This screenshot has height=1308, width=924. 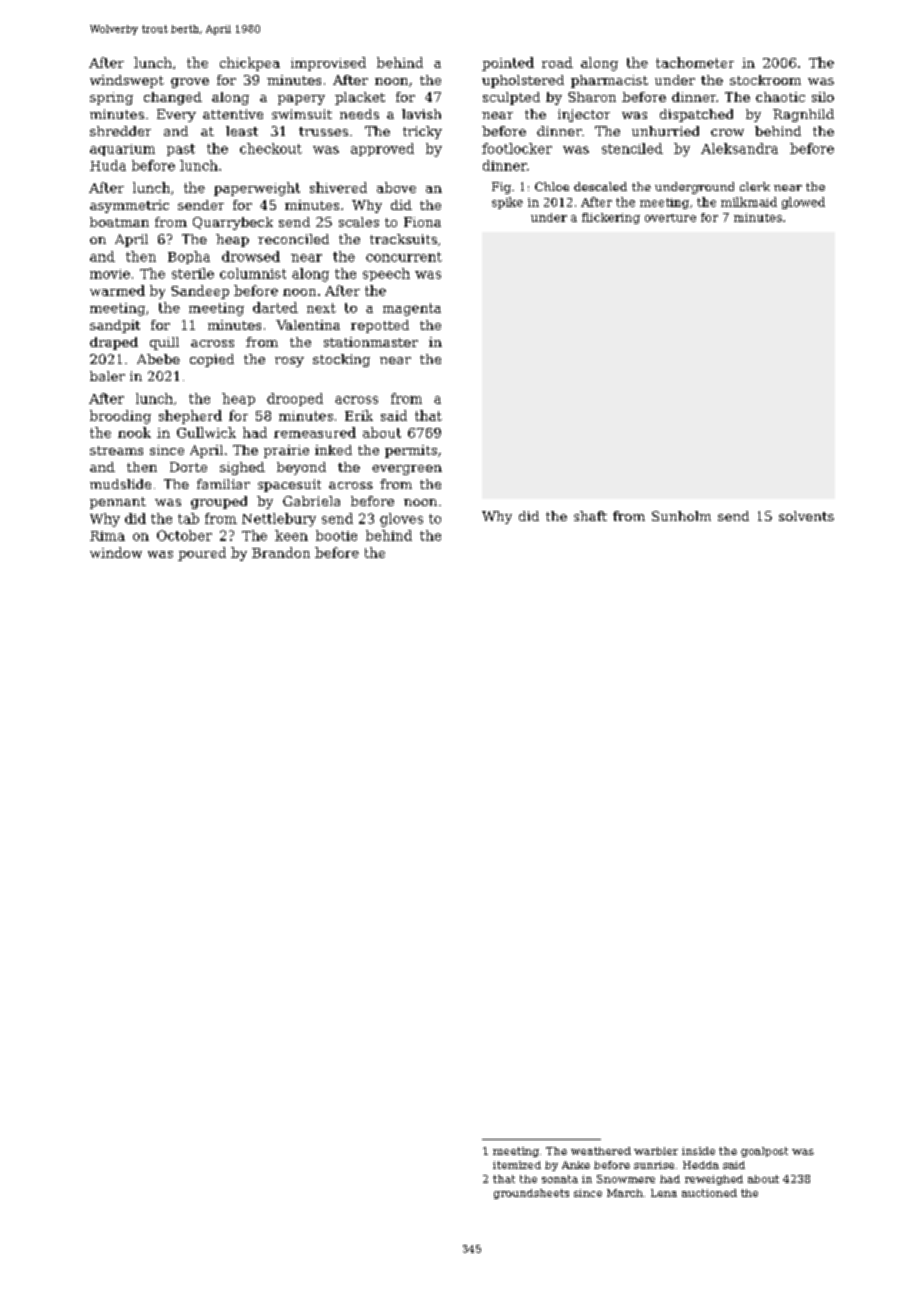 I want to click on solvents, so click(x=806, y=516).
